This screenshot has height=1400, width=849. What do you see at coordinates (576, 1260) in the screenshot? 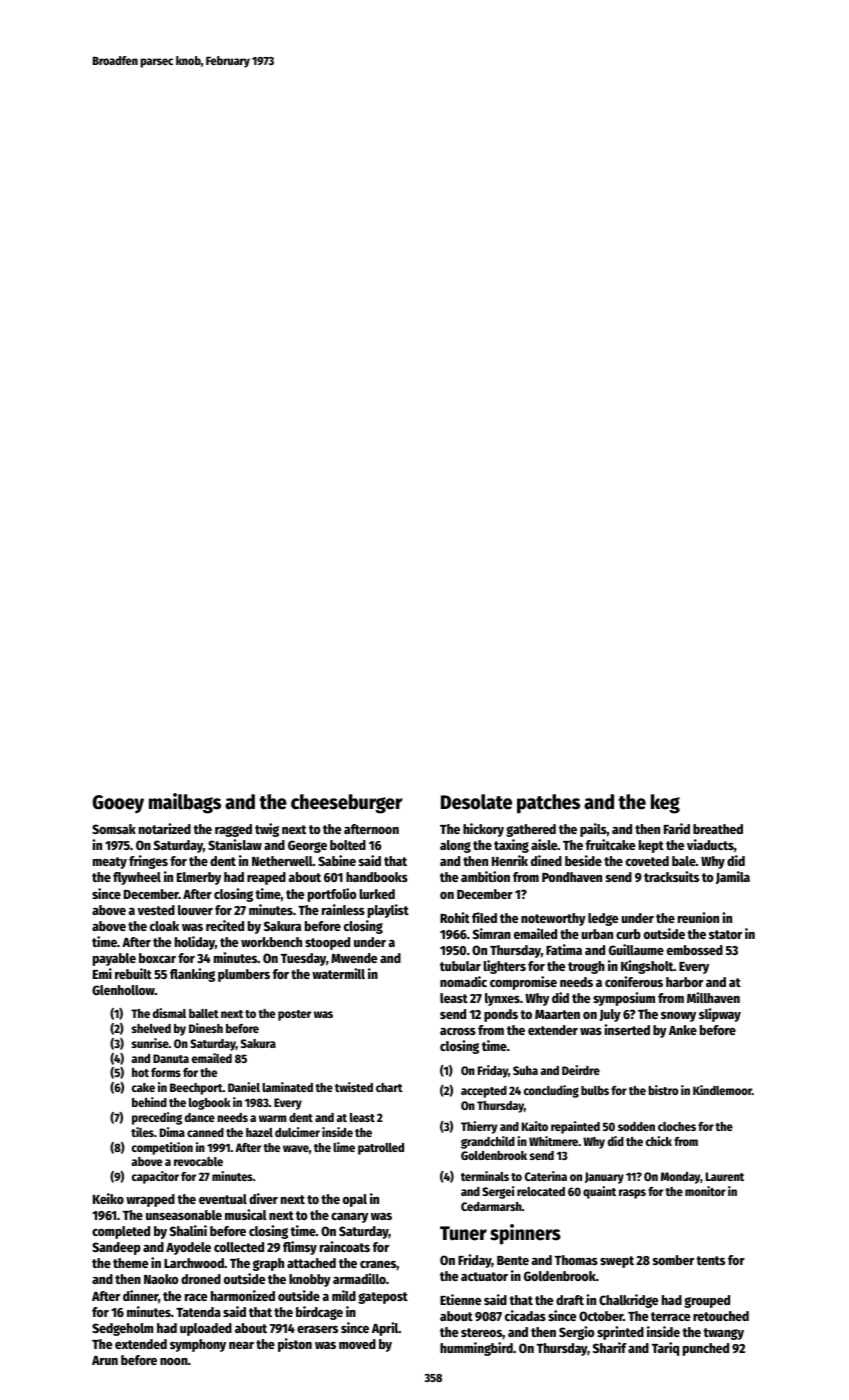
I see `Thomas` at bounding box center [576, 1260].
